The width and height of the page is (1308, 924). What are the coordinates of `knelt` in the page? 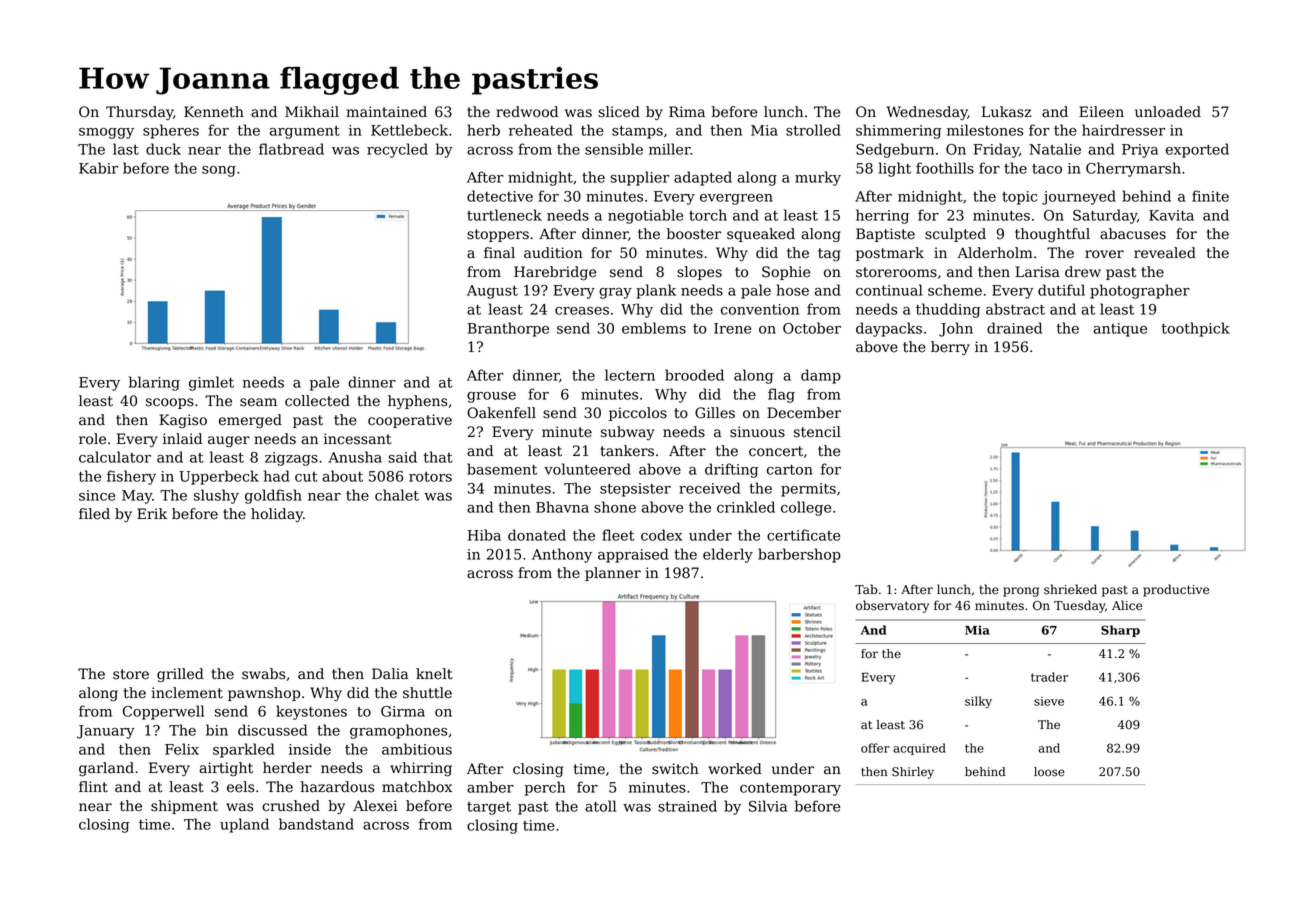 It's located at (434, 674).
